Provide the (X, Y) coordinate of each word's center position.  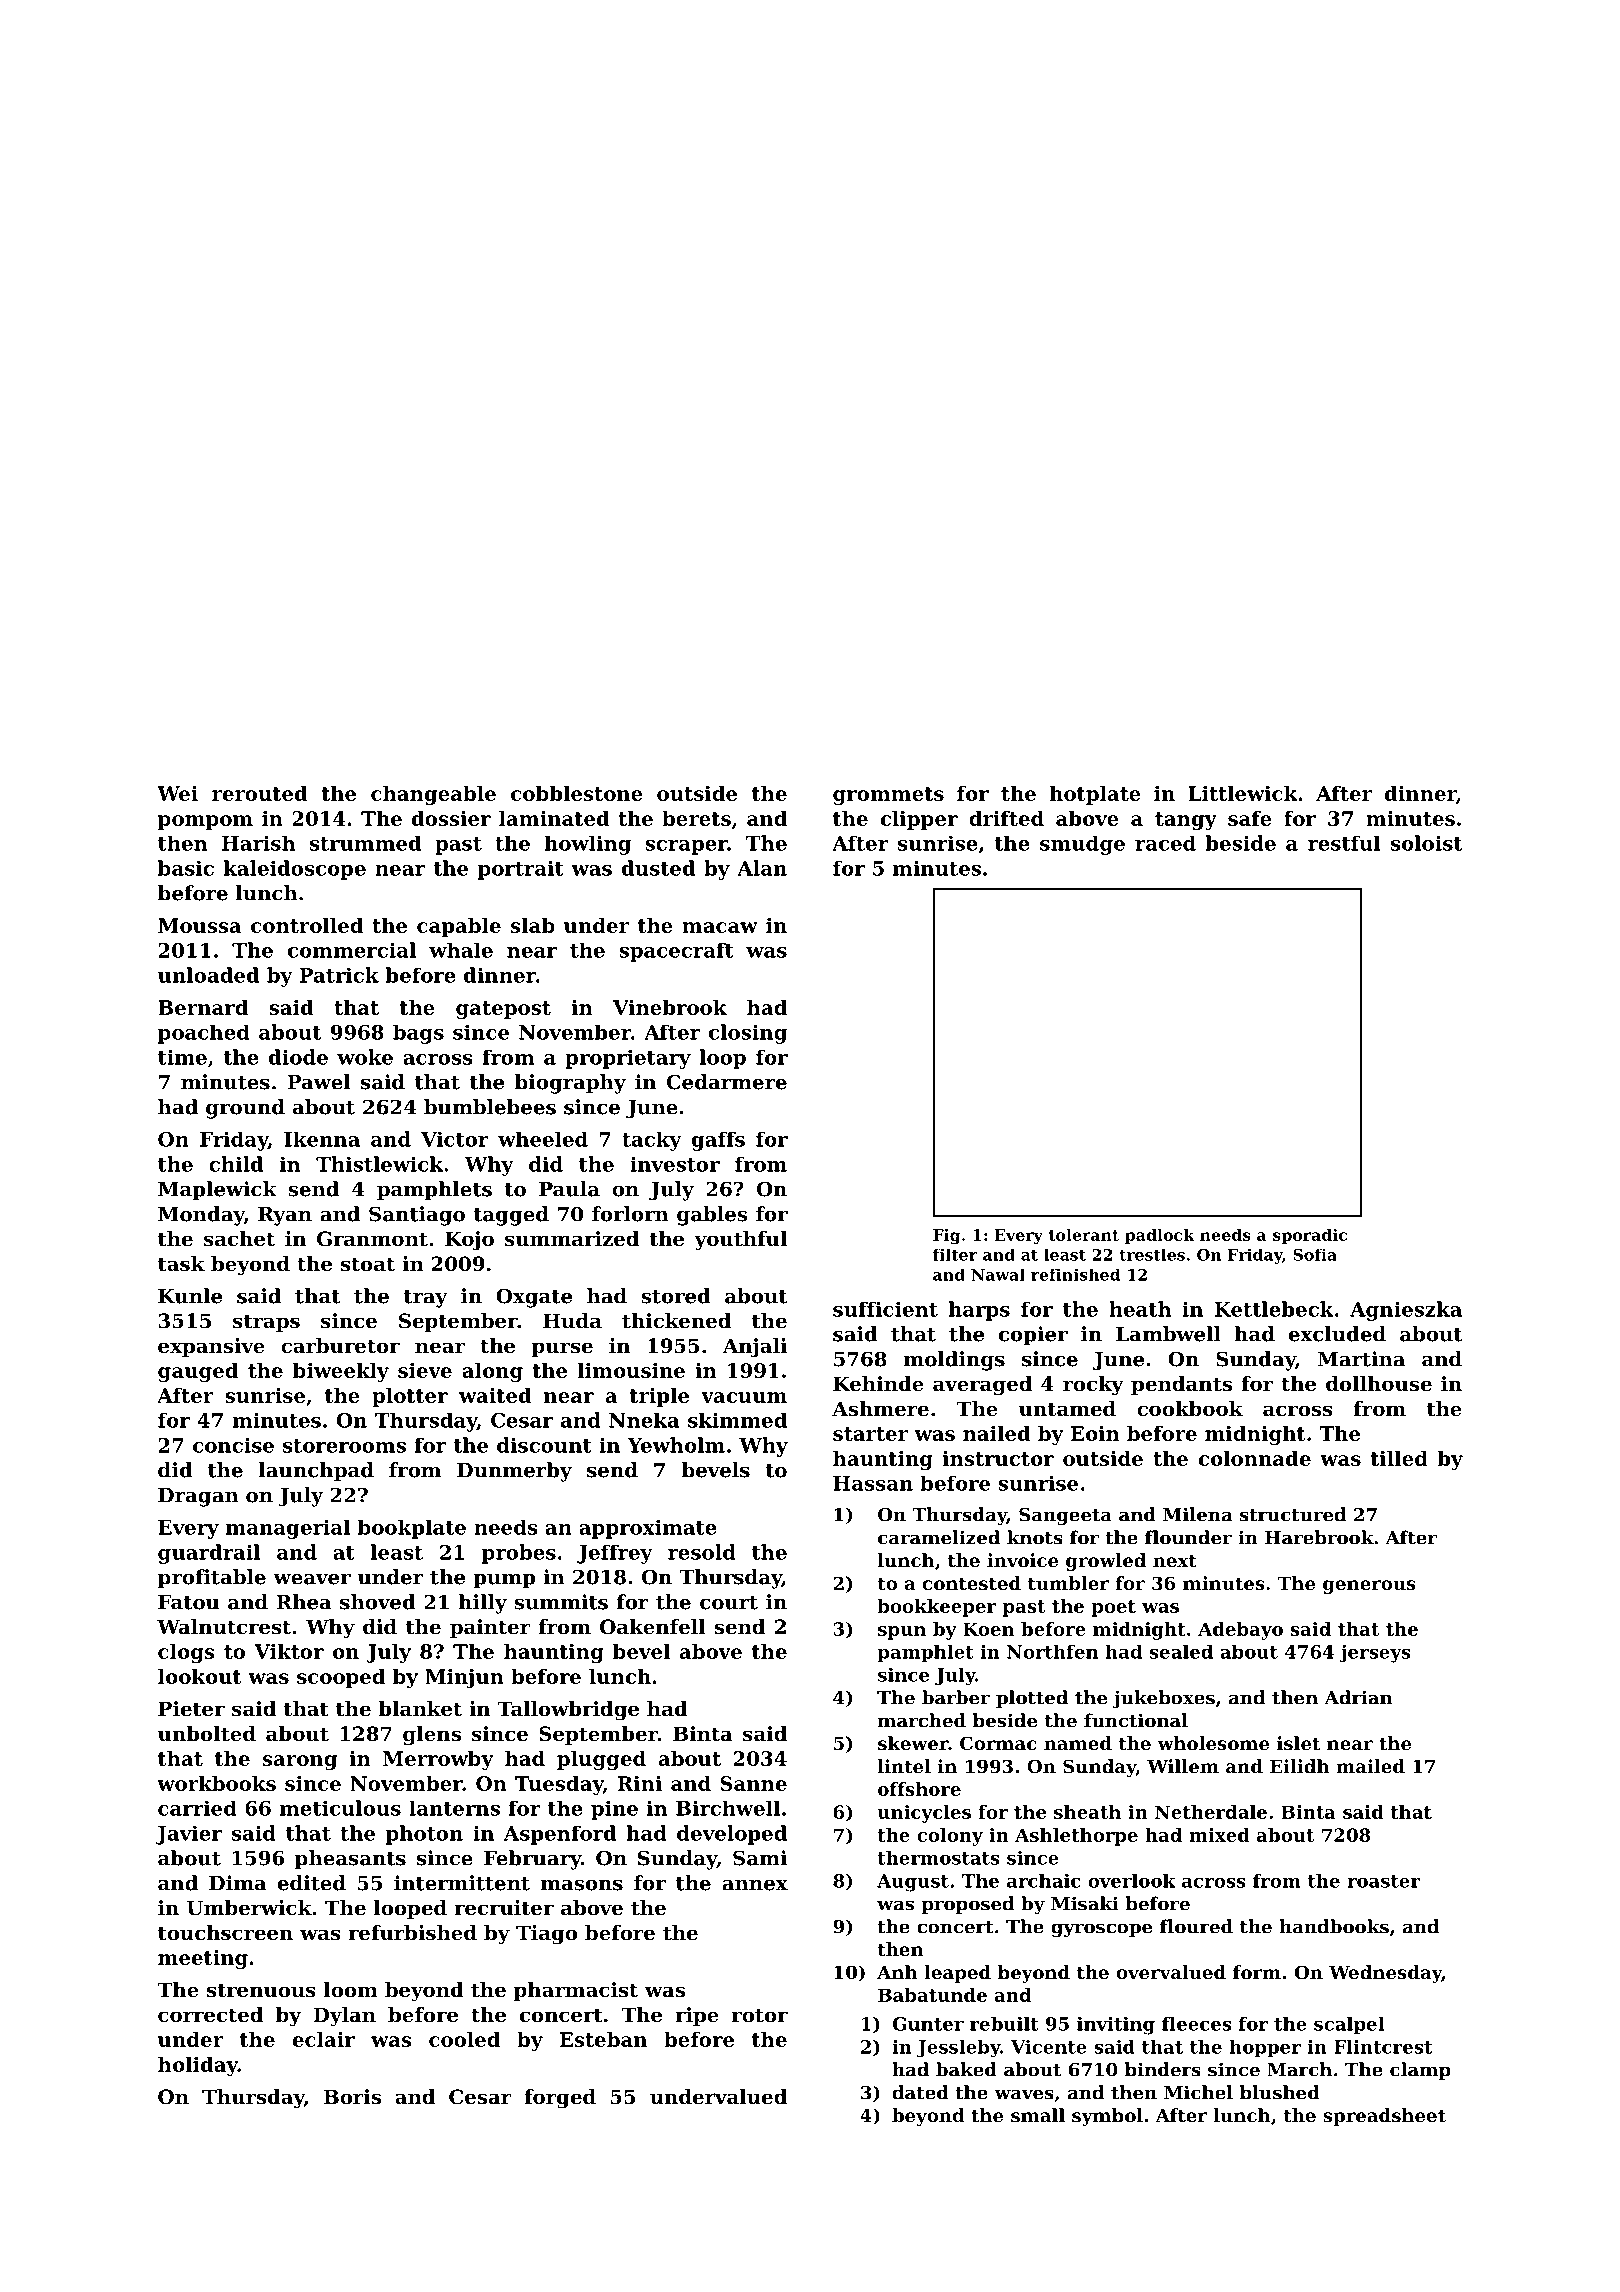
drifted (1006, 818)
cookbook (1190, 1409)
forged (560, 2099)
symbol (1107, 2117)
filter (955, 1255)
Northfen (1052, 1652)
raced (1165, 843)
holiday (198, 2066)
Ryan (285, 1216)
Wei (177, 793)
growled (1106, 1562)
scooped (341, 1678)
